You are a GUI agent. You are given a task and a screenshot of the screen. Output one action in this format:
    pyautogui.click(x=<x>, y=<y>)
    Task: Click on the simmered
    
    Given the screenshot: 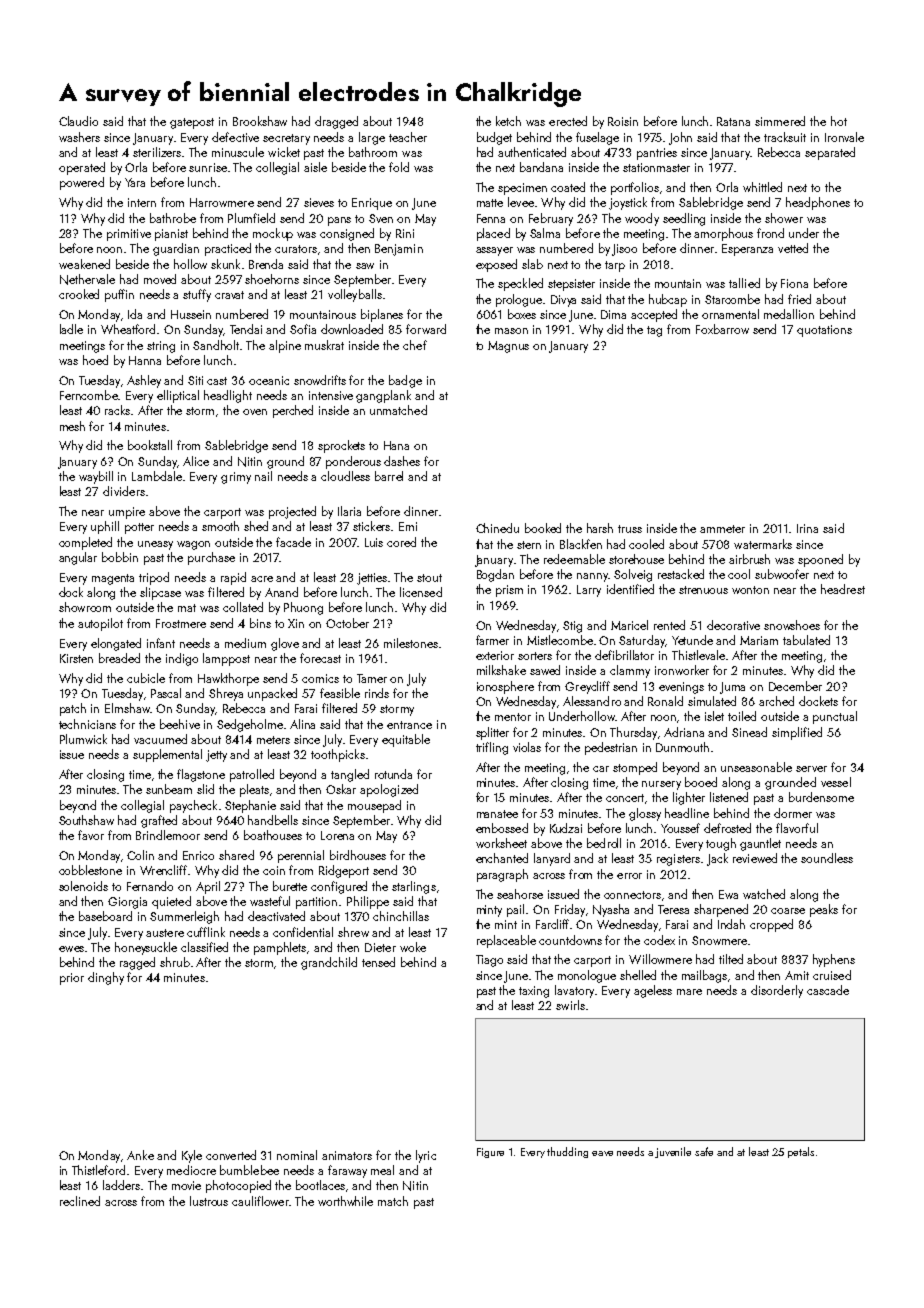 What is the action you would take?
    pyautogui.click(x=780, y=121)
